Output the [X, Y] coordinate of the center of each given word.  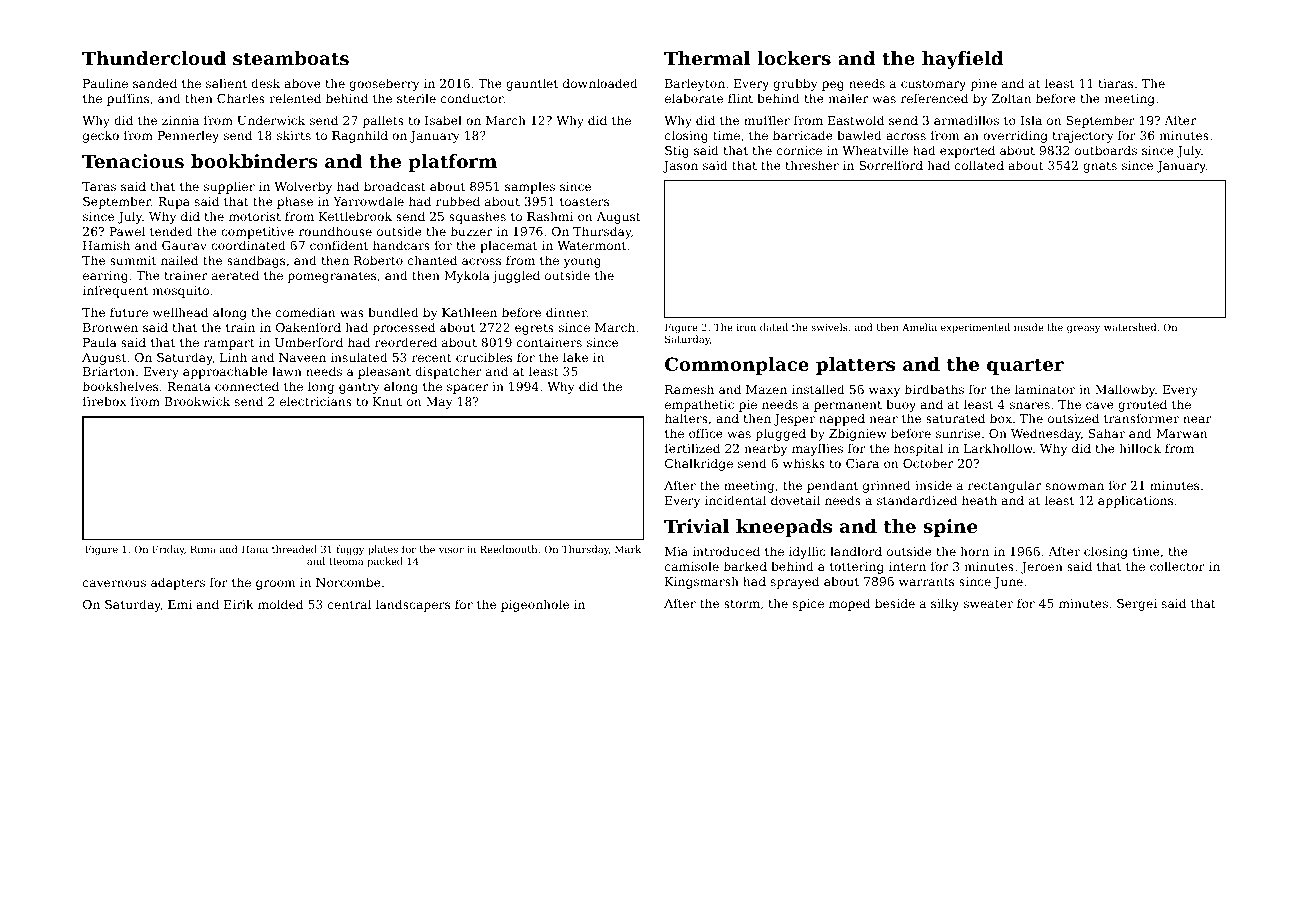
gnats [1100, 167]
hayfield [962, 60]
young [582, 263]
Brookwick [197, 401]
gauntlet [532, 84]
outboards [1106, 150]
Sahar [1107, 433]
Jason [680, 167]
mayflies [817, 449]
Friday [168, 550]
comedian [305, 312]
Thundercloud [154, 58]
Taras [99, 186]
